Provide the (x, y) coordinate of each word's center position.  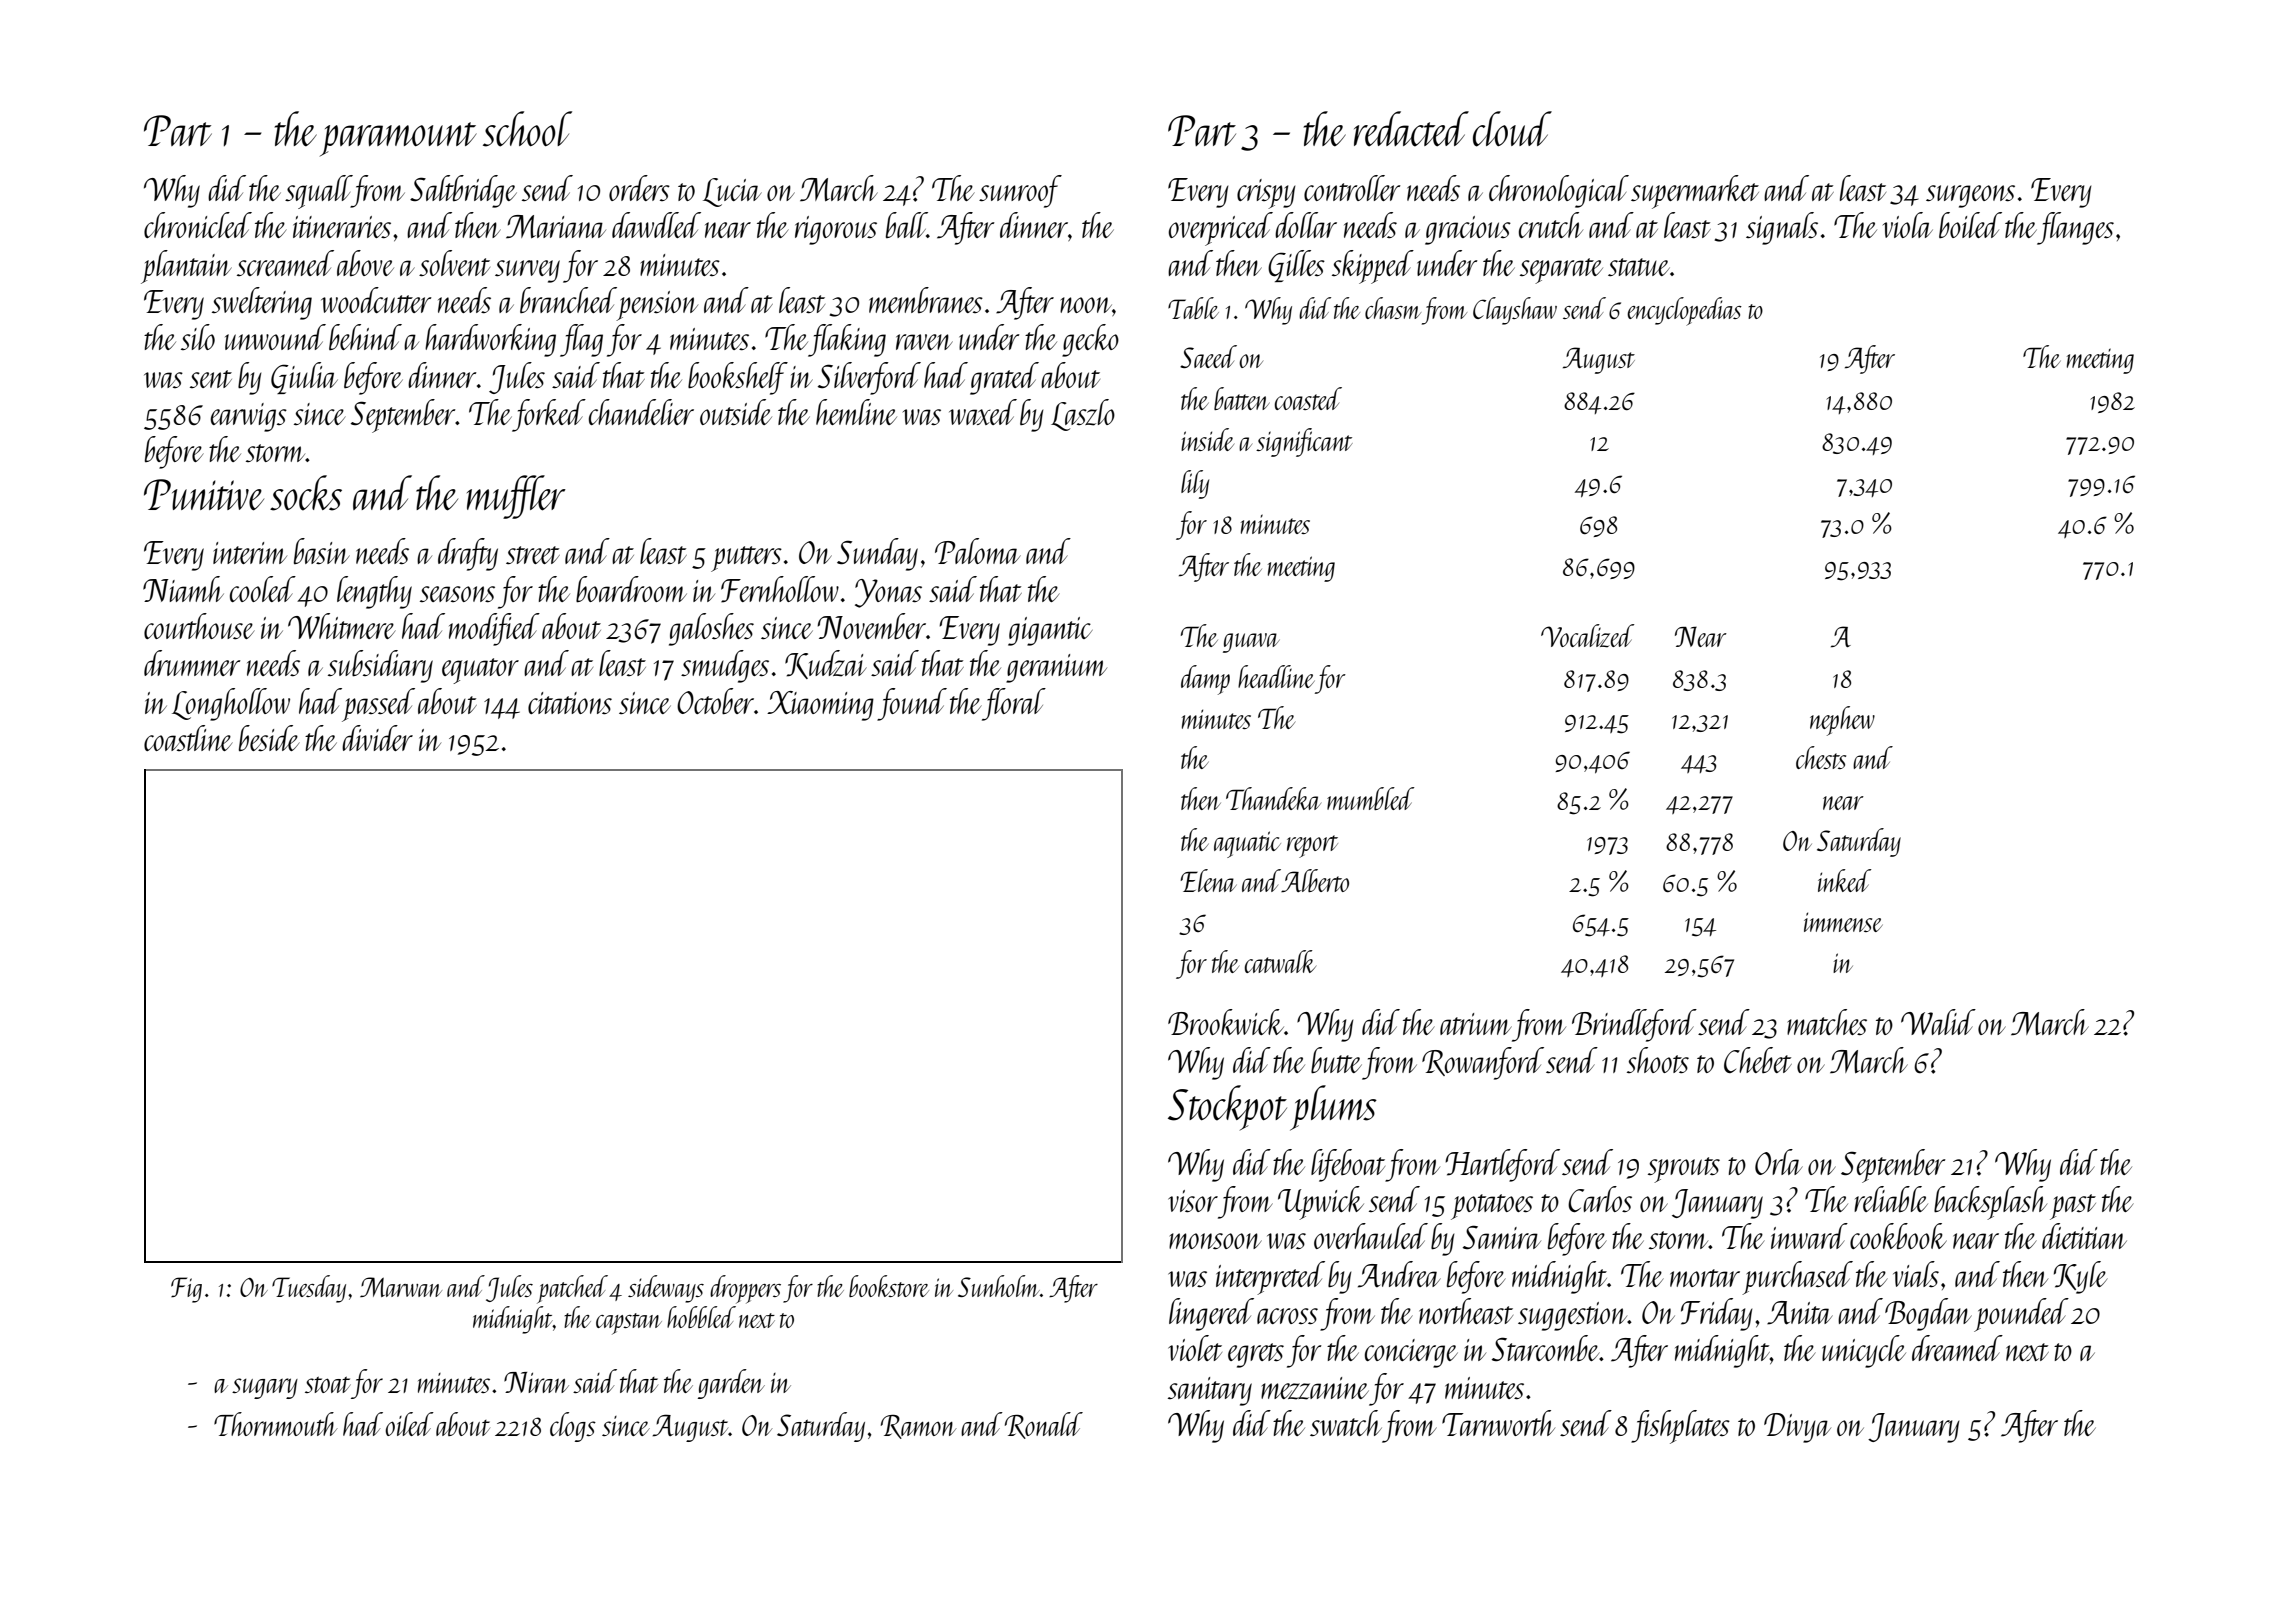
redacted (1411, 129)
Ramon (919, 1427)
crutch (1551, 225)
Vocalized (1587, 636)
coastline (188, 738)
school (527, 129)
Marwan (401, 1287)
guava (1251, 643)
